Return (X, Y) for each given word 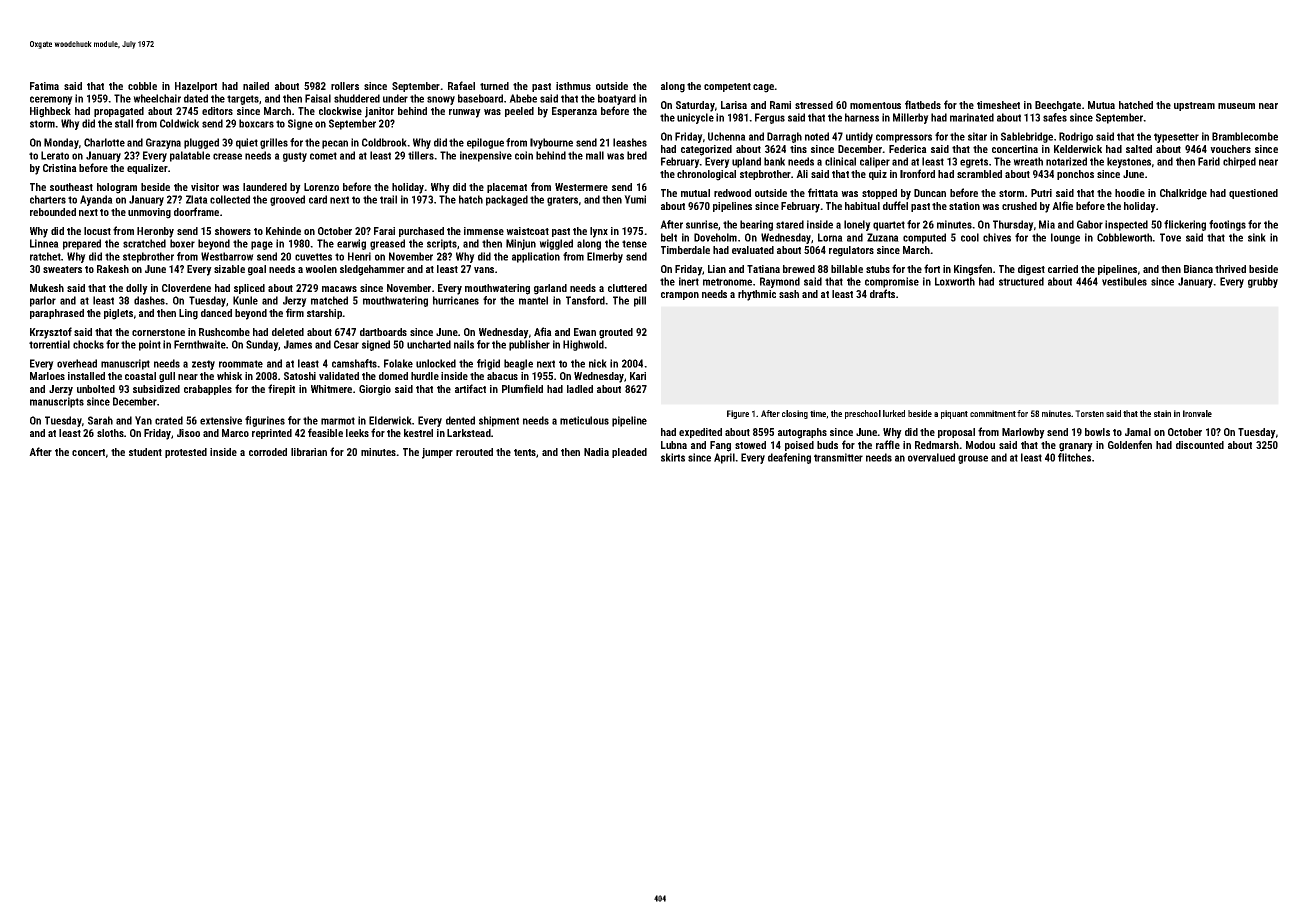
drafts (882, 293)
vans (484, 270)
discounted (1200, 445)
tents (525, 452)
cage (764, 88)
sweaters (62, 269)
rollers (345, 86)
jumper (437, 453)
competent (727, 87)
